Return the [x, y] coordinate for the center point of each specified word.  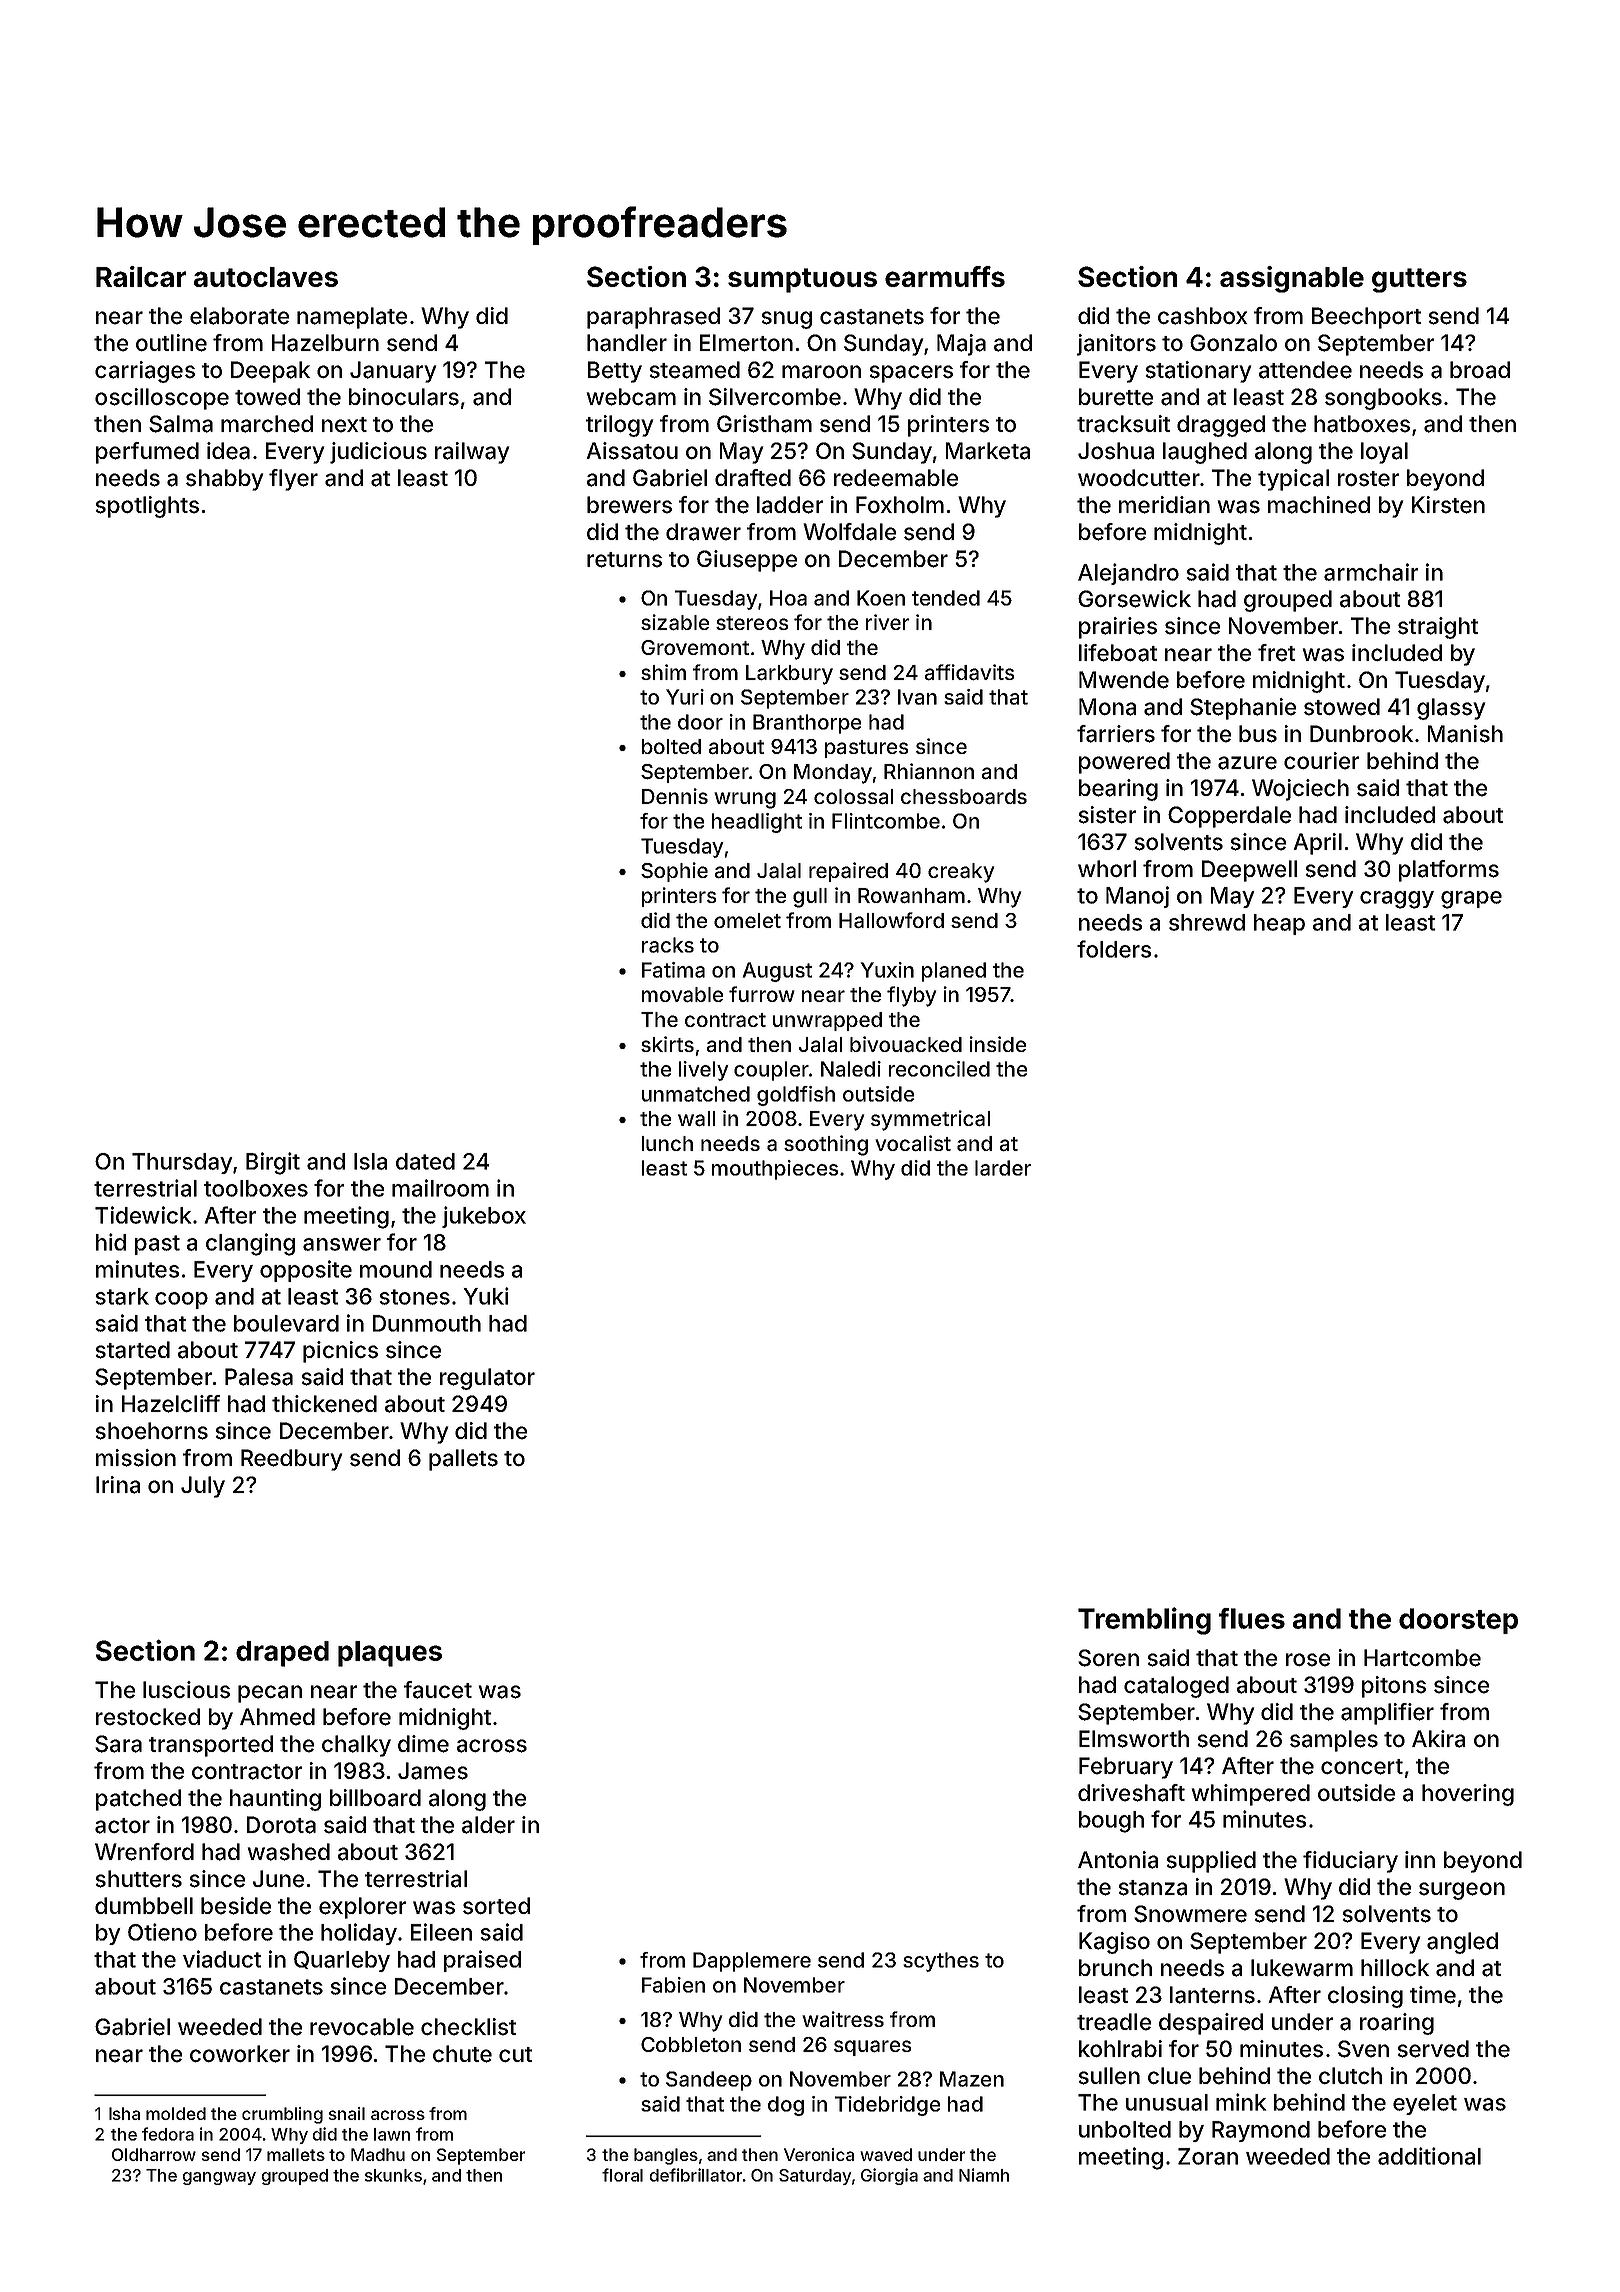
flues [1252, 1618]
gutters [1419, 280]
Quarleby [342, 1961]
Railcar [141, 276]
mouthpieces [775, 1170]
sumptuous [802, 280]
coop [181, 1300]
